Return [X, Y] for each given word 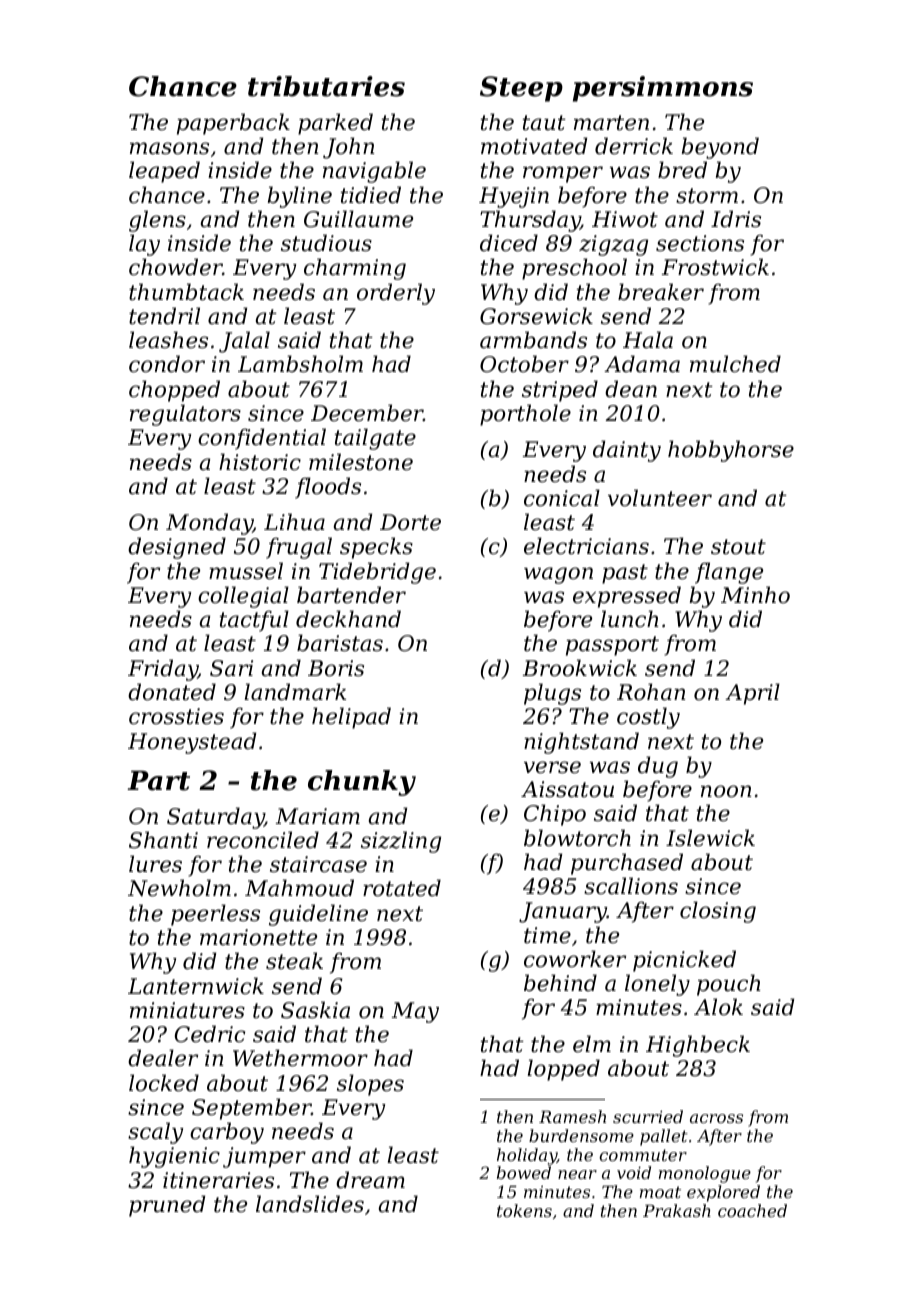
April [752, 694]
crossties [176, 716]
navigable [374, 172]
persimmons [663, 89]
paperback [233, 124]
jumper [264, 1157]
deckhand [348, 619]
